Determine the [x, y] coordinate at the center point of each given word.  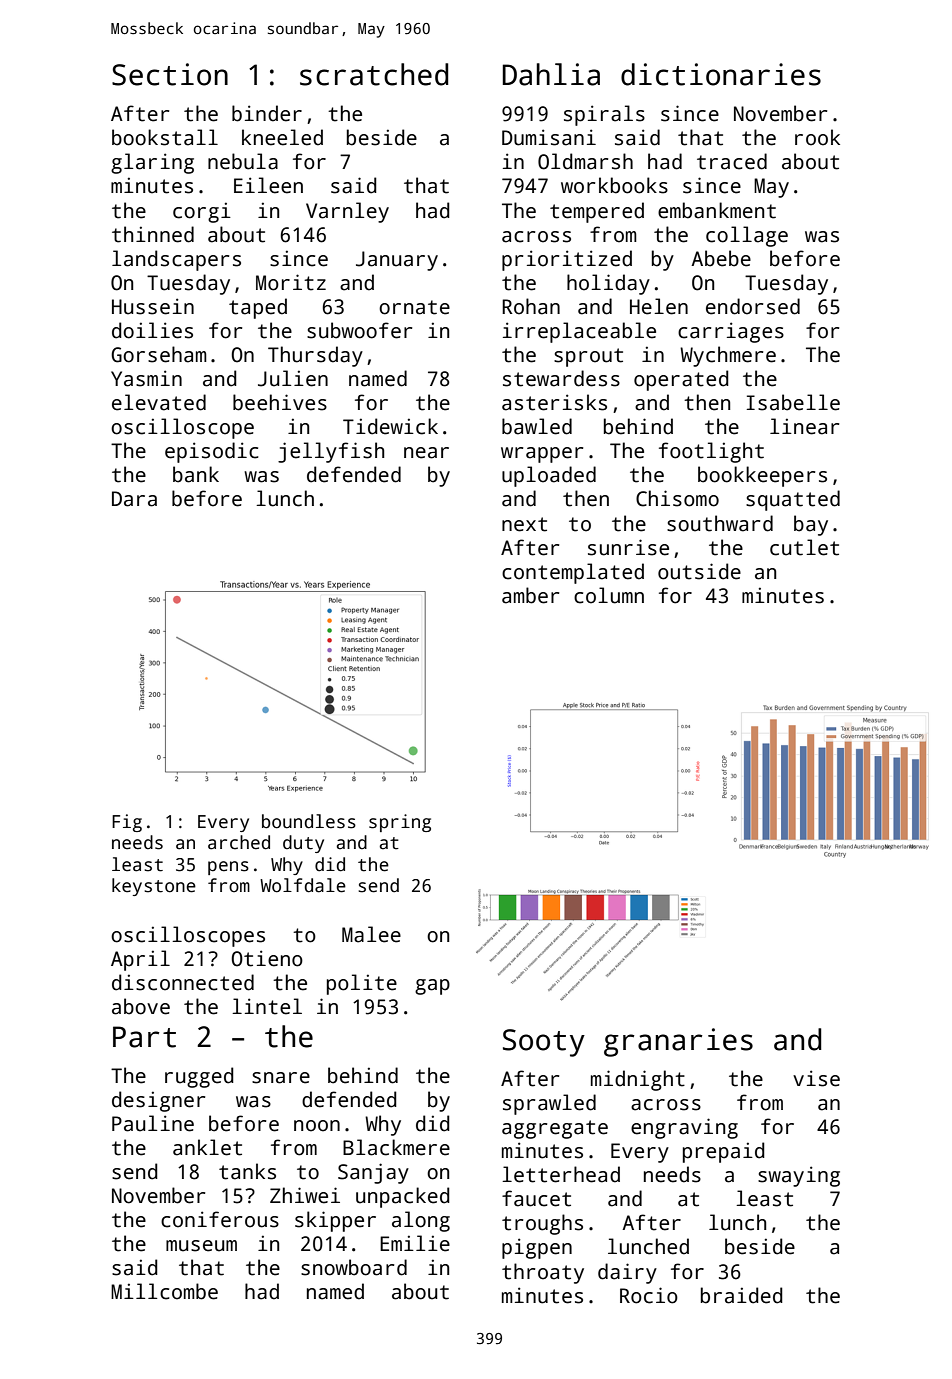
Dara [134, 499]
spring [400, 823]
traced [732, 161]
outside [699, 571]
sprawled [549, 1104]
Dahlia [551, 74]
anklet [207, 1147]
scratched [374, 74]
